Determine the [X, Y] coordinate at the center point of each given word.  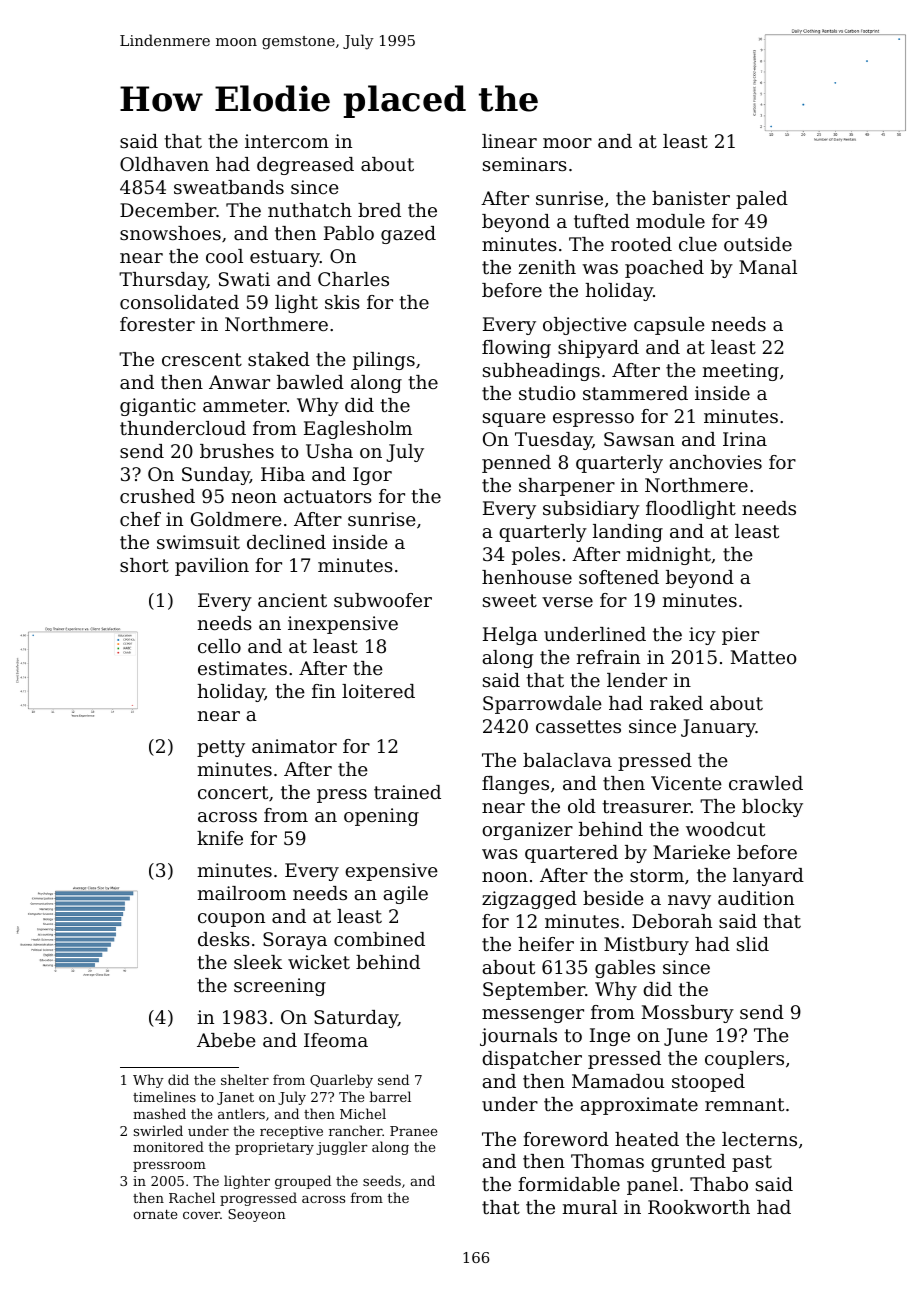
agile [406, 895]
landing [628, 533]
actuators [328, 496]
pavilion [212, 567]
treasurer [646, 806]
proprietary [274, 1148]
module [670, 221]
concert [233, 792]
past [752, 1163]
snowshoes [170, 233]
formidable [569, 1184]
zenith [547, 267]
